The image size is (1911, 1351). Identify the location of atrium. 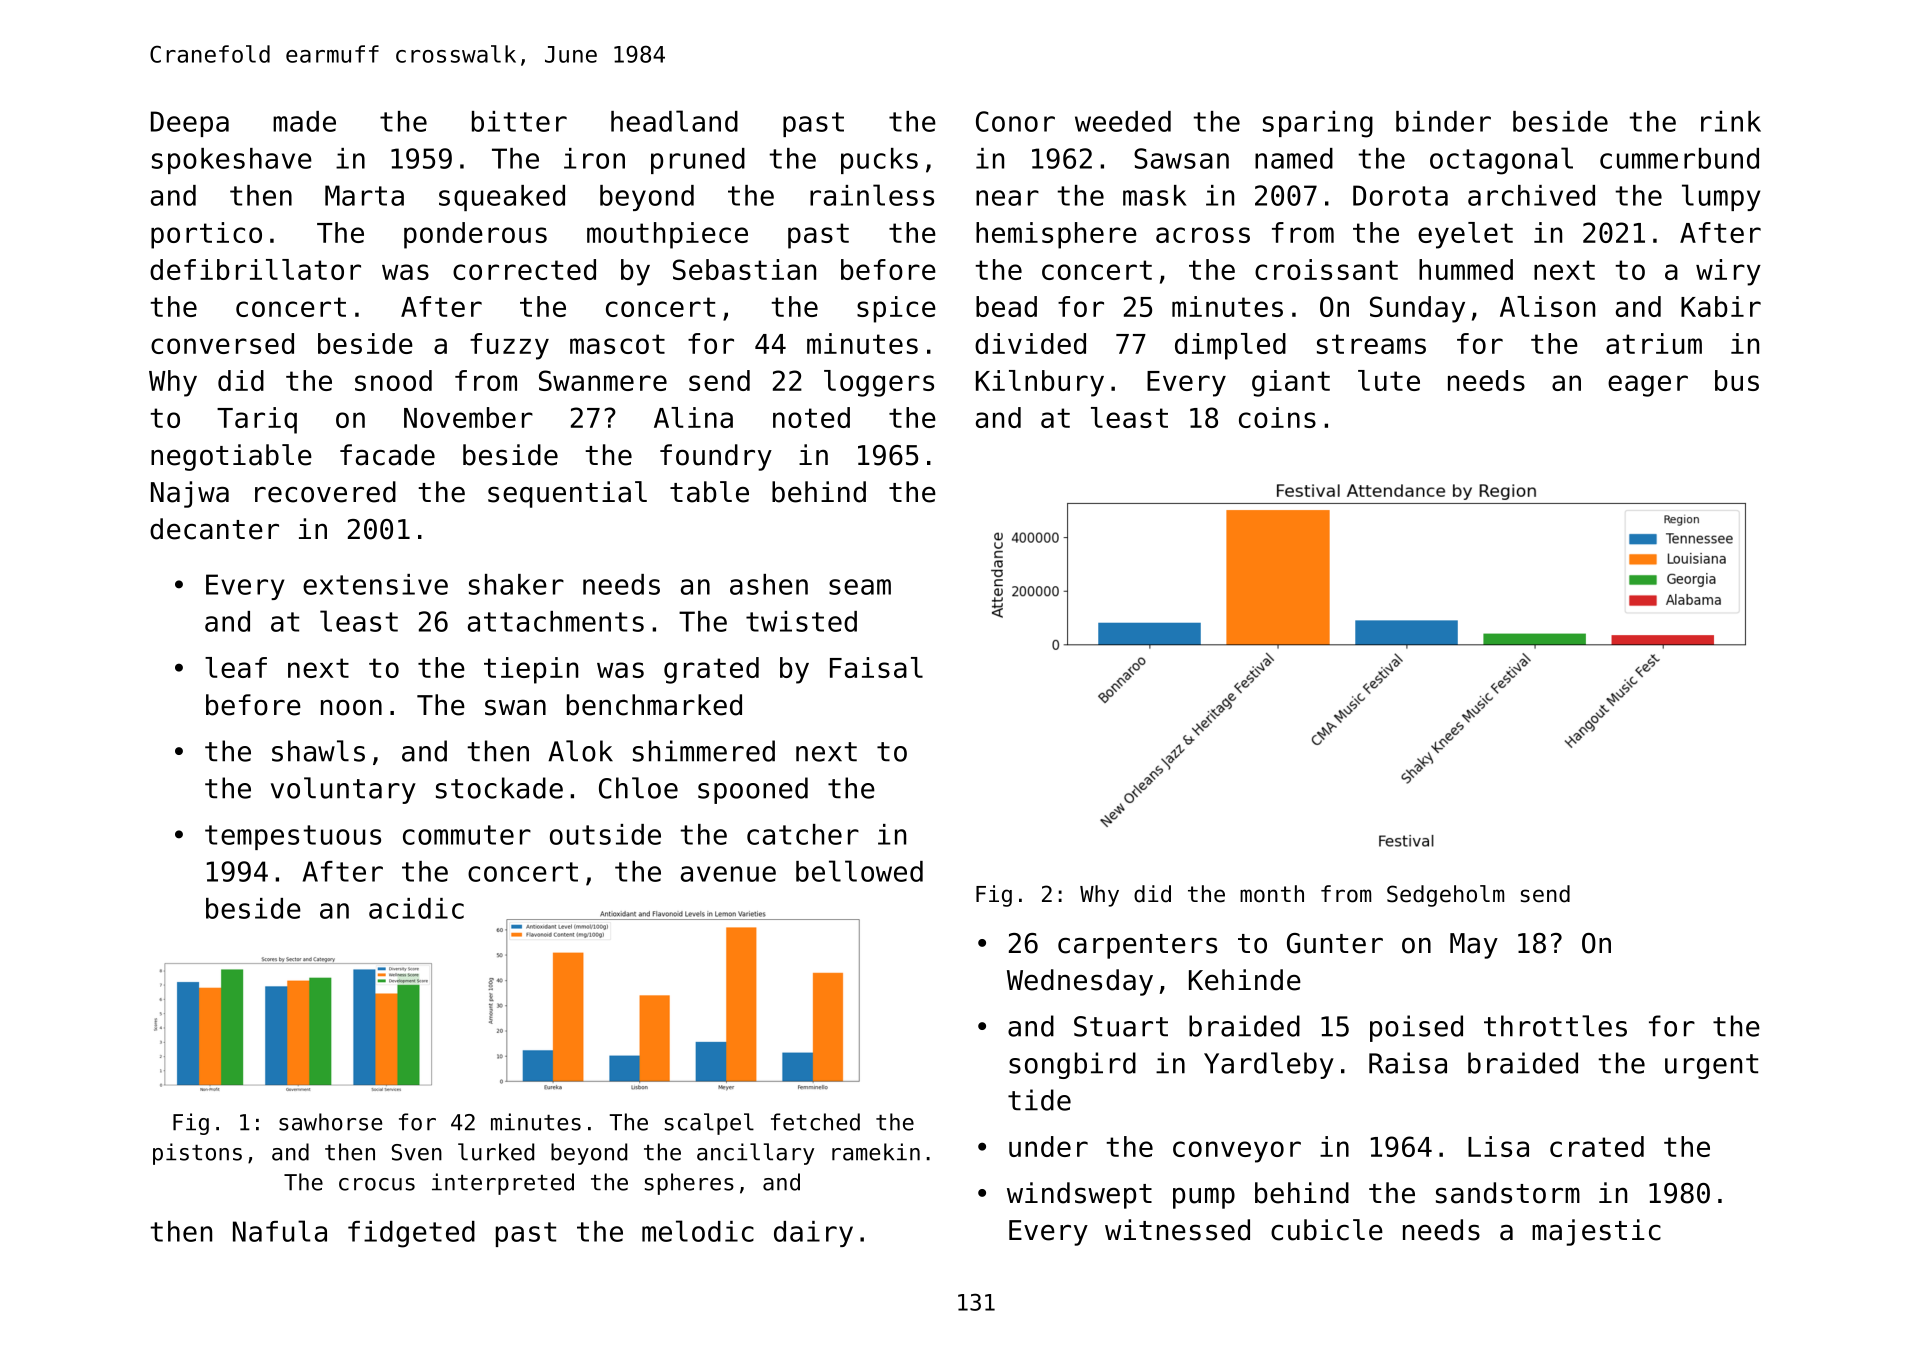
(1654, 343).
